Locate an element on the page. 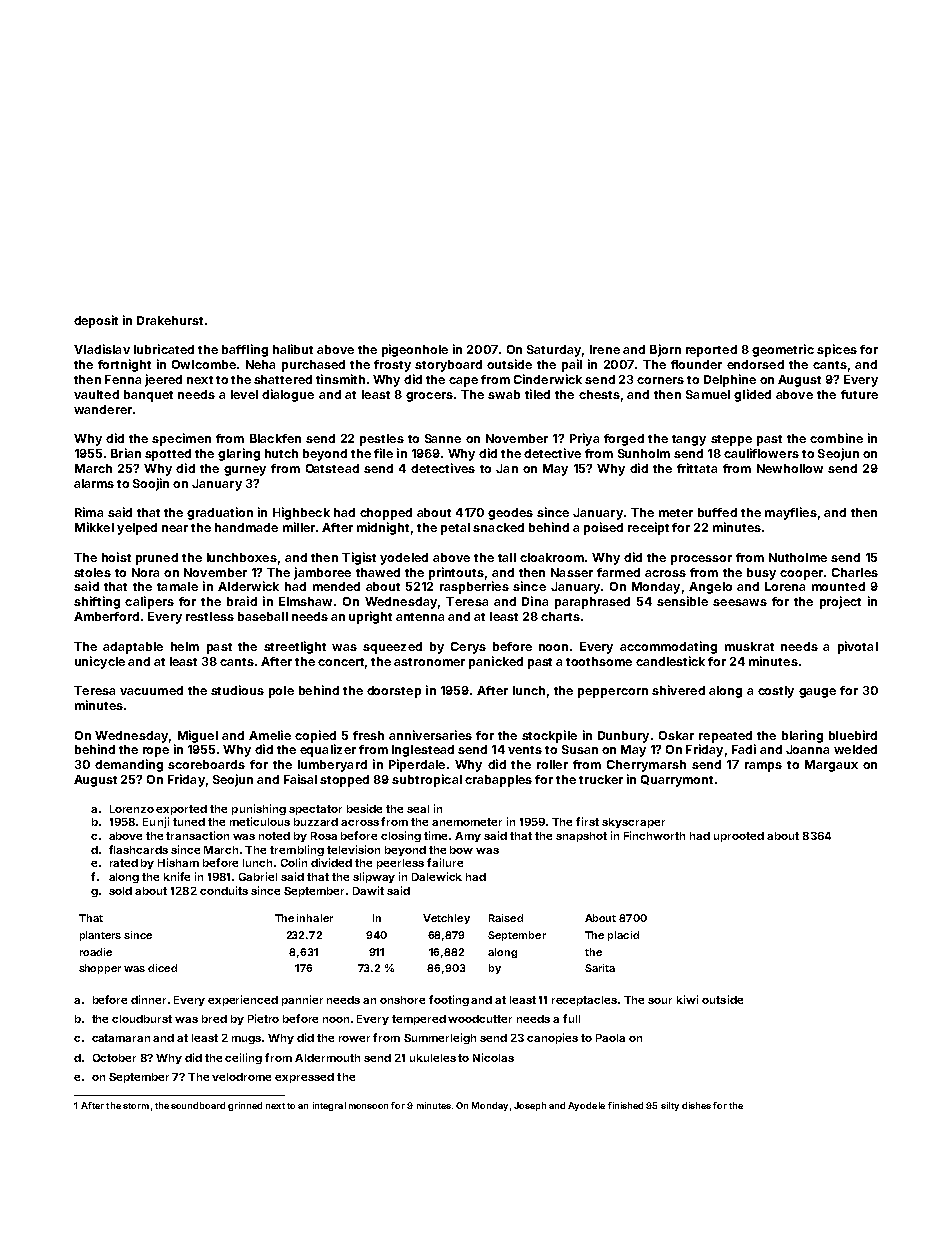  integral is located at coordinates (329, 1106).
